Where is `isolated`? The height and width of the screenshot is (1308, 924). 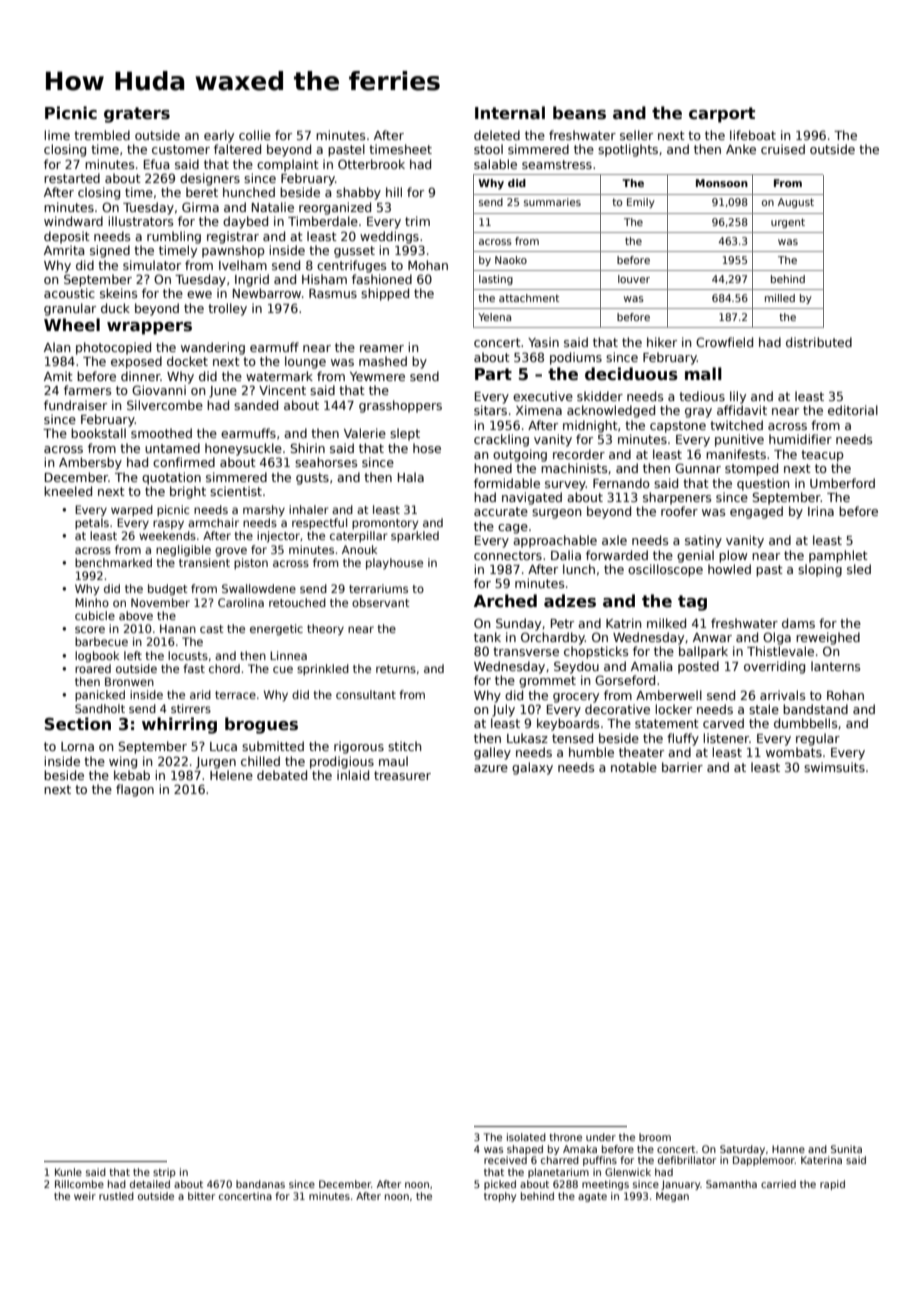
isolated is located at coordinates (526, 1137).
